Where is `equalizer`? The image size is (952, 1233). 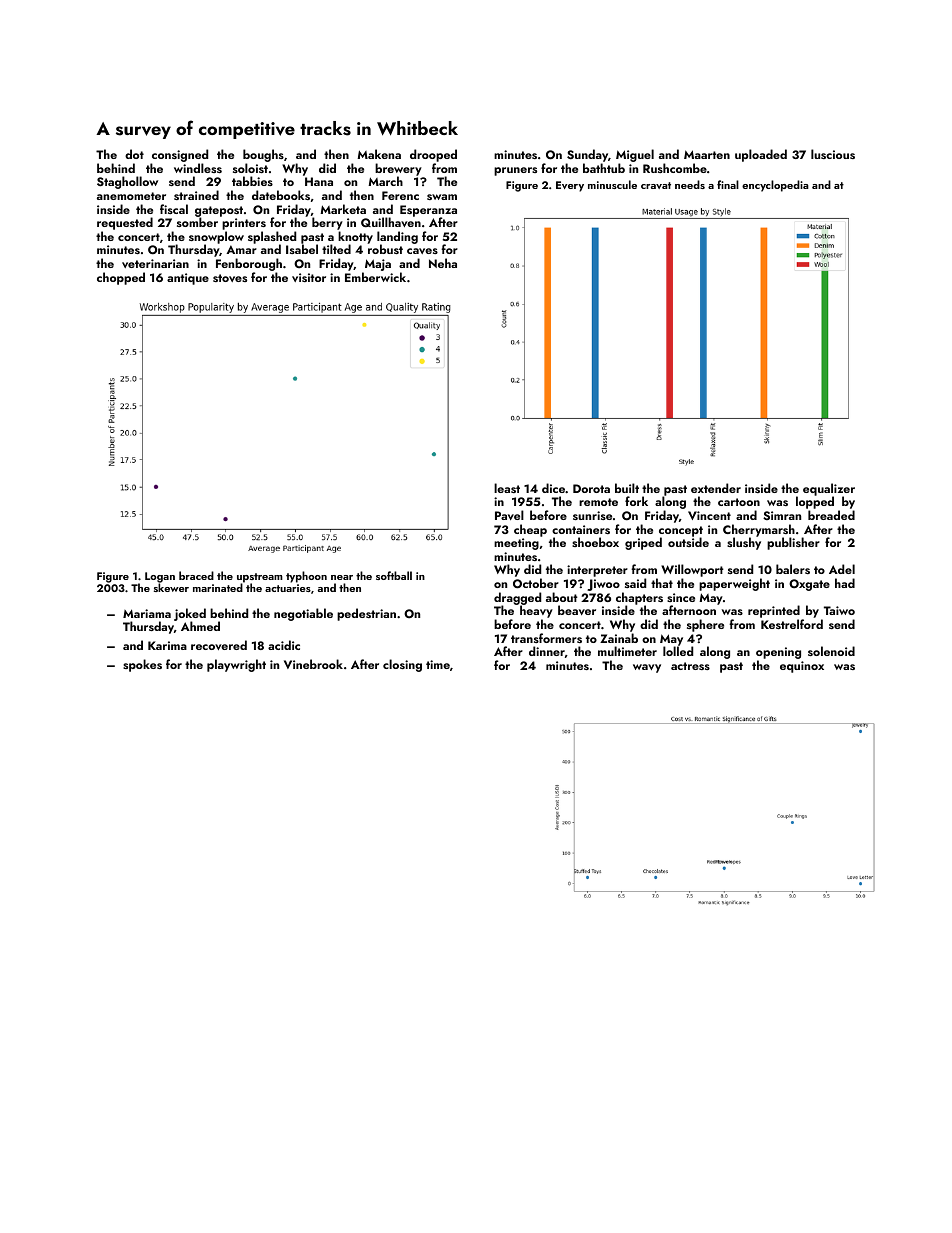 equalizer is located at coordinates (829, 490).
